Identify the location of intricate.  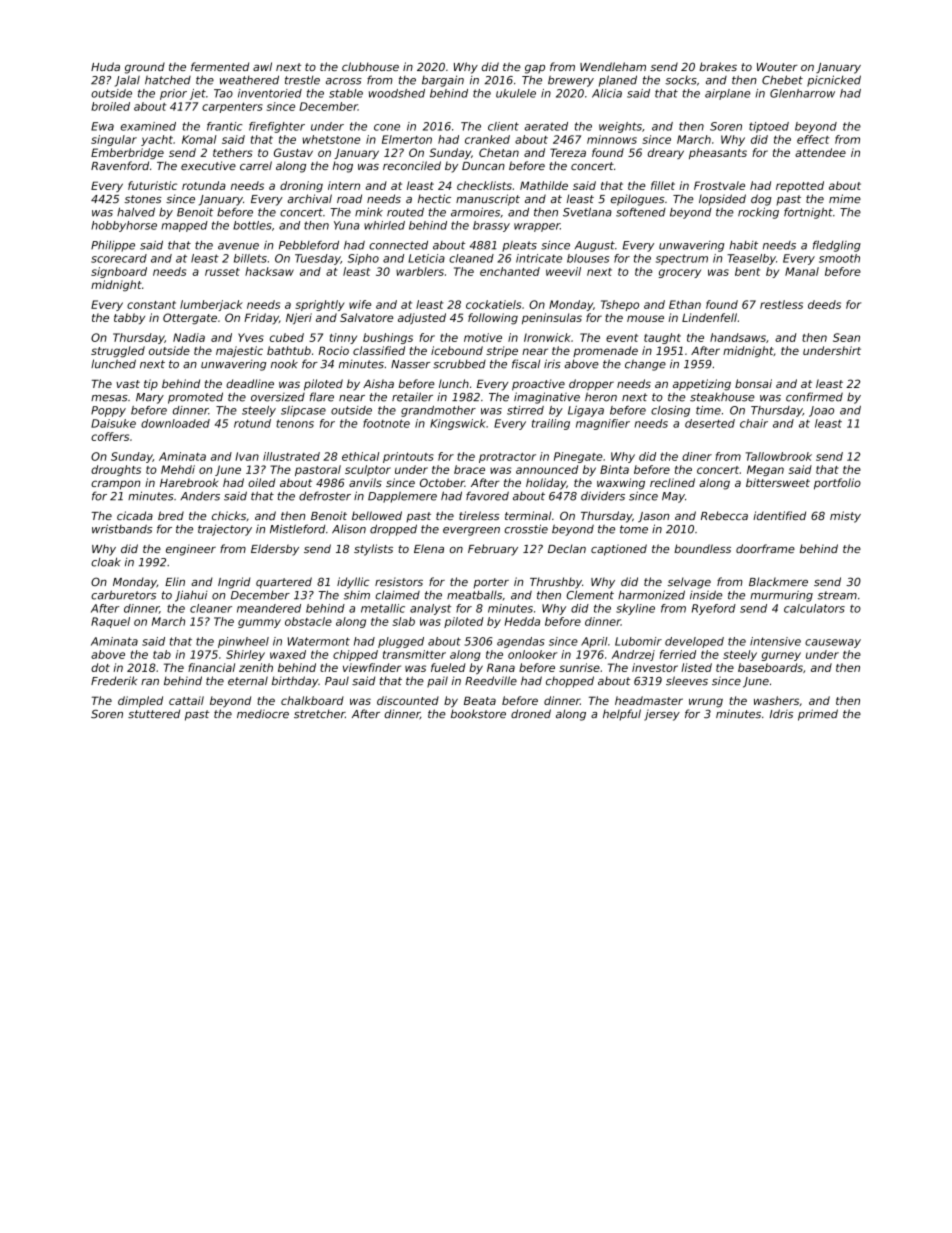
(539, 258).
